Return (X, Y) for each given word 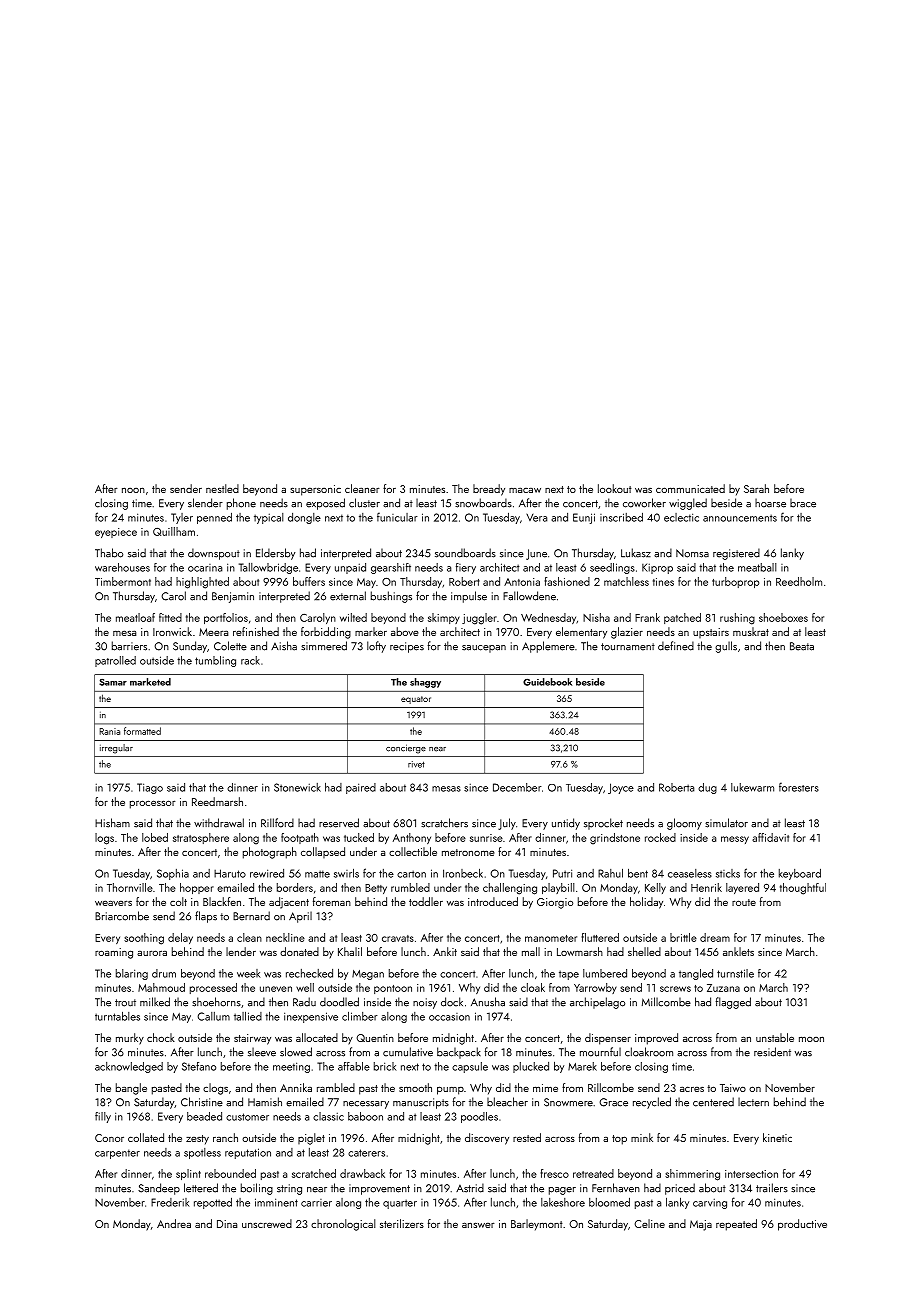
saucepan (484, 649)
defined (676, 646)
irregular (116, 749)
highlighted (202, 583)
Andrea (174, 1223)
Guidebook (547, 682)
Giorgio (555, 903)
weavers (113, 903)
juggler (479, 619)
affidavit (770, 837)
